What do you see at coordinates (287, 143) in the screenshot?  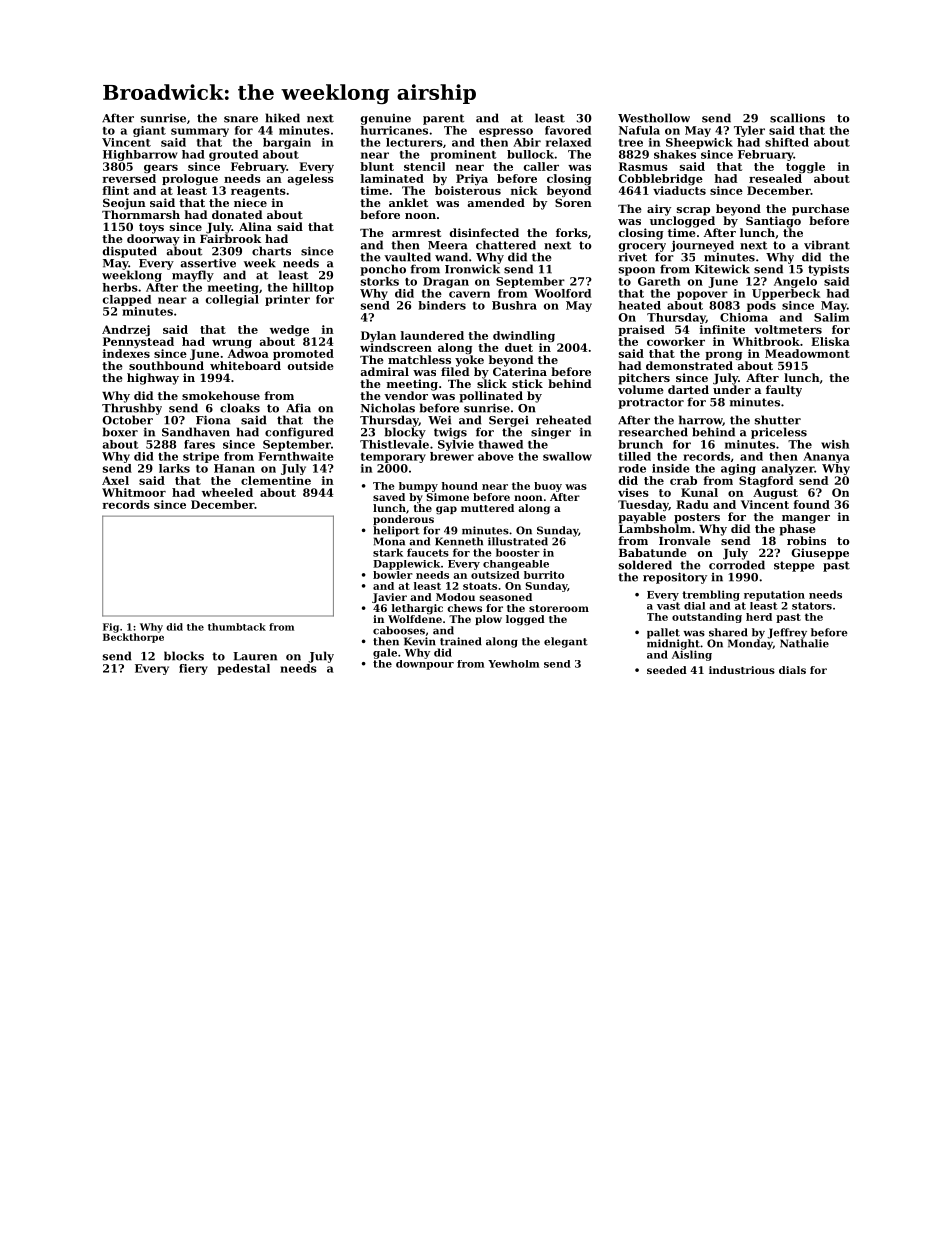 I see `bargain` at bounding box center [287, 143].
